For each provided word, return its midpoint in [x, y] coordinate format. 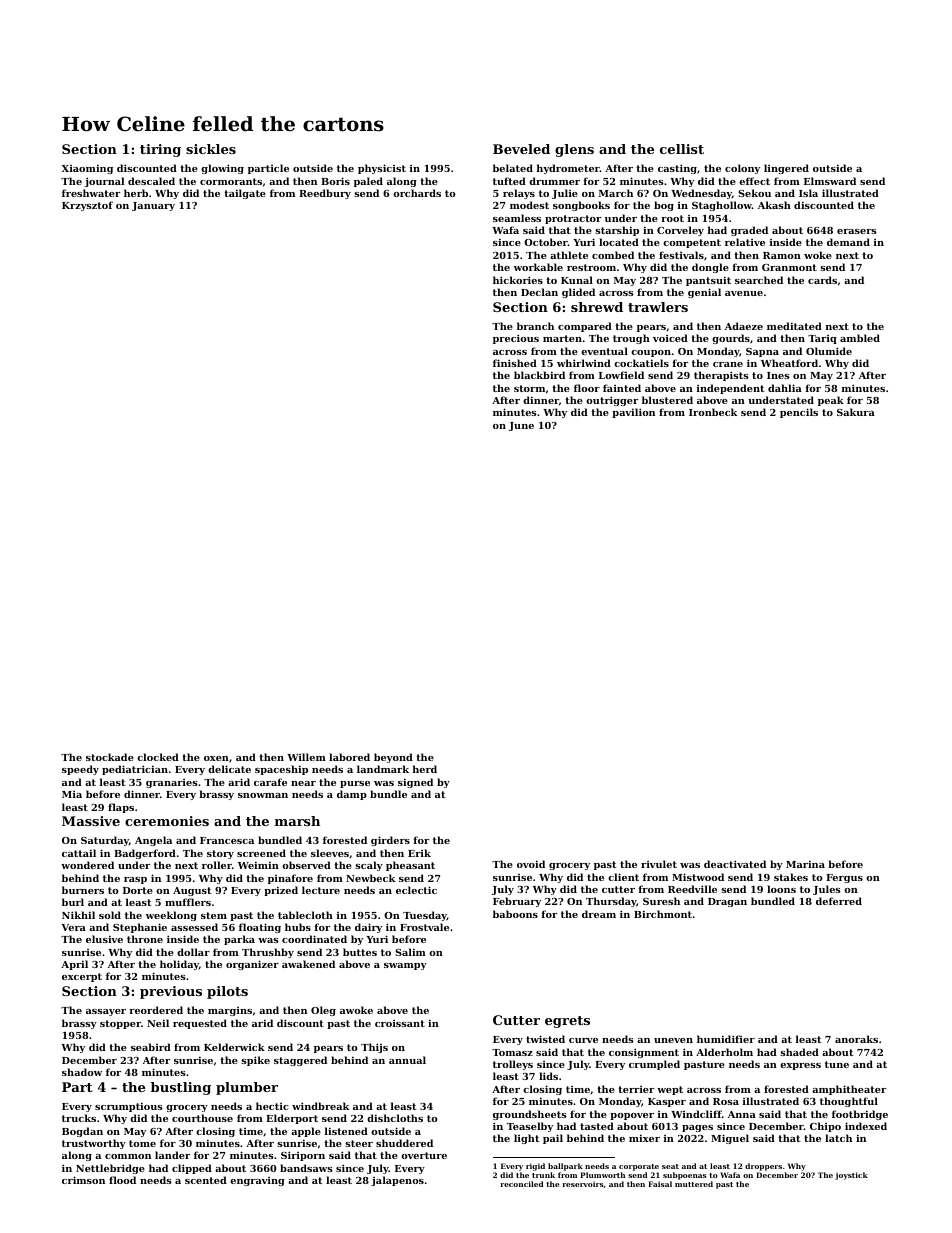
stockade [110, 757]
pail [553, 1139]
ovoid [531, 864]
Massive [91, 821]
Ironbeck [713, 412]
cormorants [231, 181]
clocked [158, 757]
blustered [667, 400]
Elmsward [830, 181]
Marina [805, 864]
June [521, 426]
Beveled [521, 149]
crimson [83, 1180]
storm [529, 388]
